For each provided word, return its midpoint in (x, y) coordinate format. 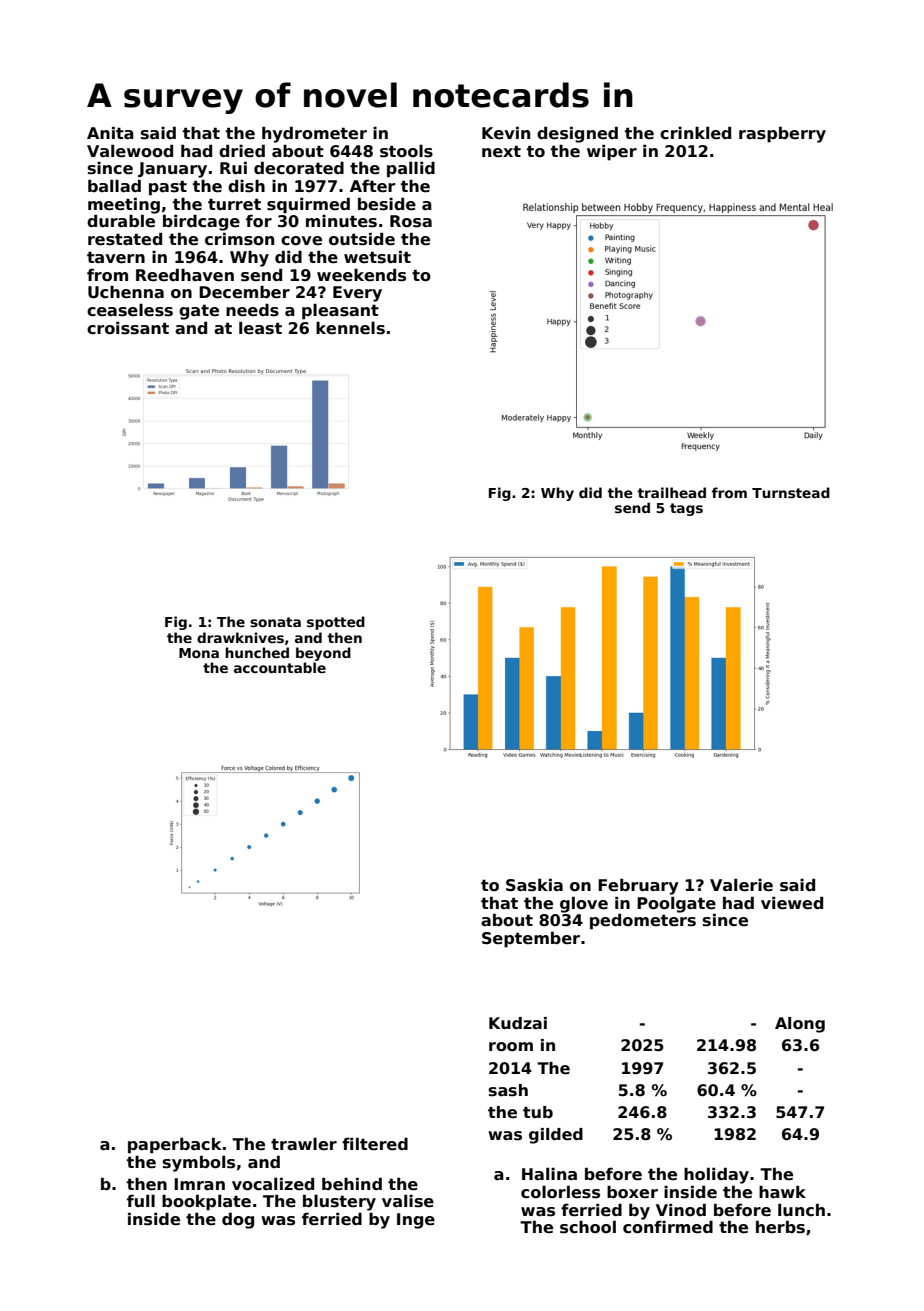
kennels (350, 328)
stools (406, 151)
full (141, 1201)
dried (242, 151)
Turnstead (791, 492)
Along (800, 1025)
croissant (128, 328)
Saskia (534, 885)
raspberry (782, 134)
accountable (280, 667)
